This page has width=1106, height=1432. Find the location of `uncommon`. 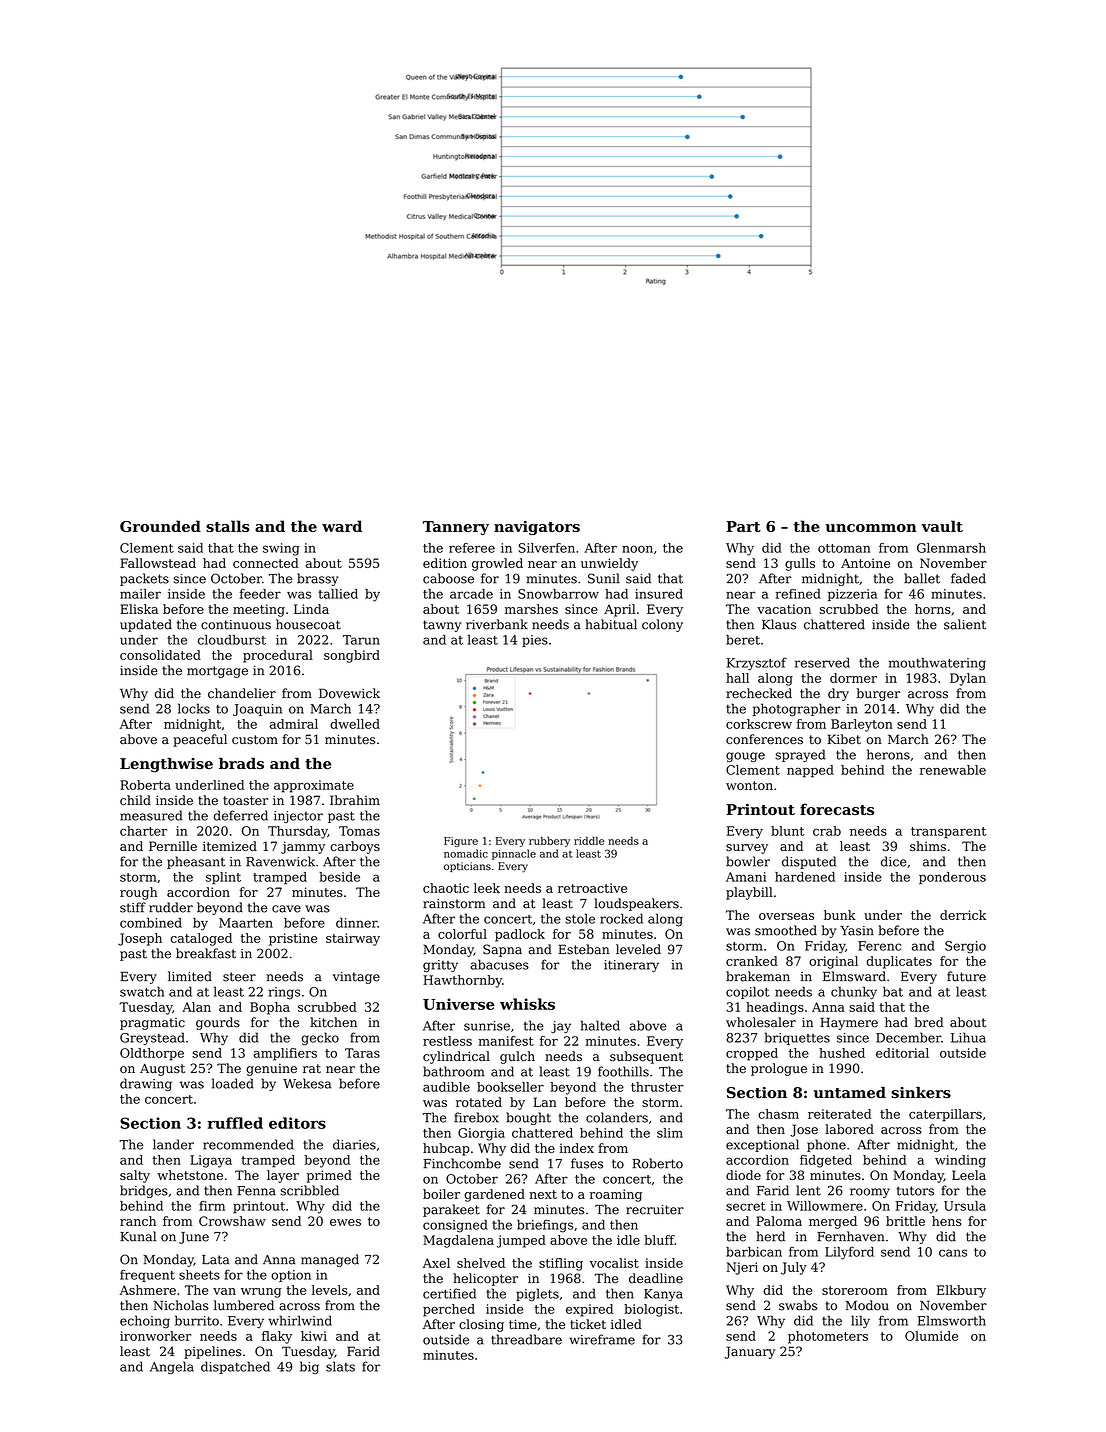

uncommon is located at coordinates (871, 528).
